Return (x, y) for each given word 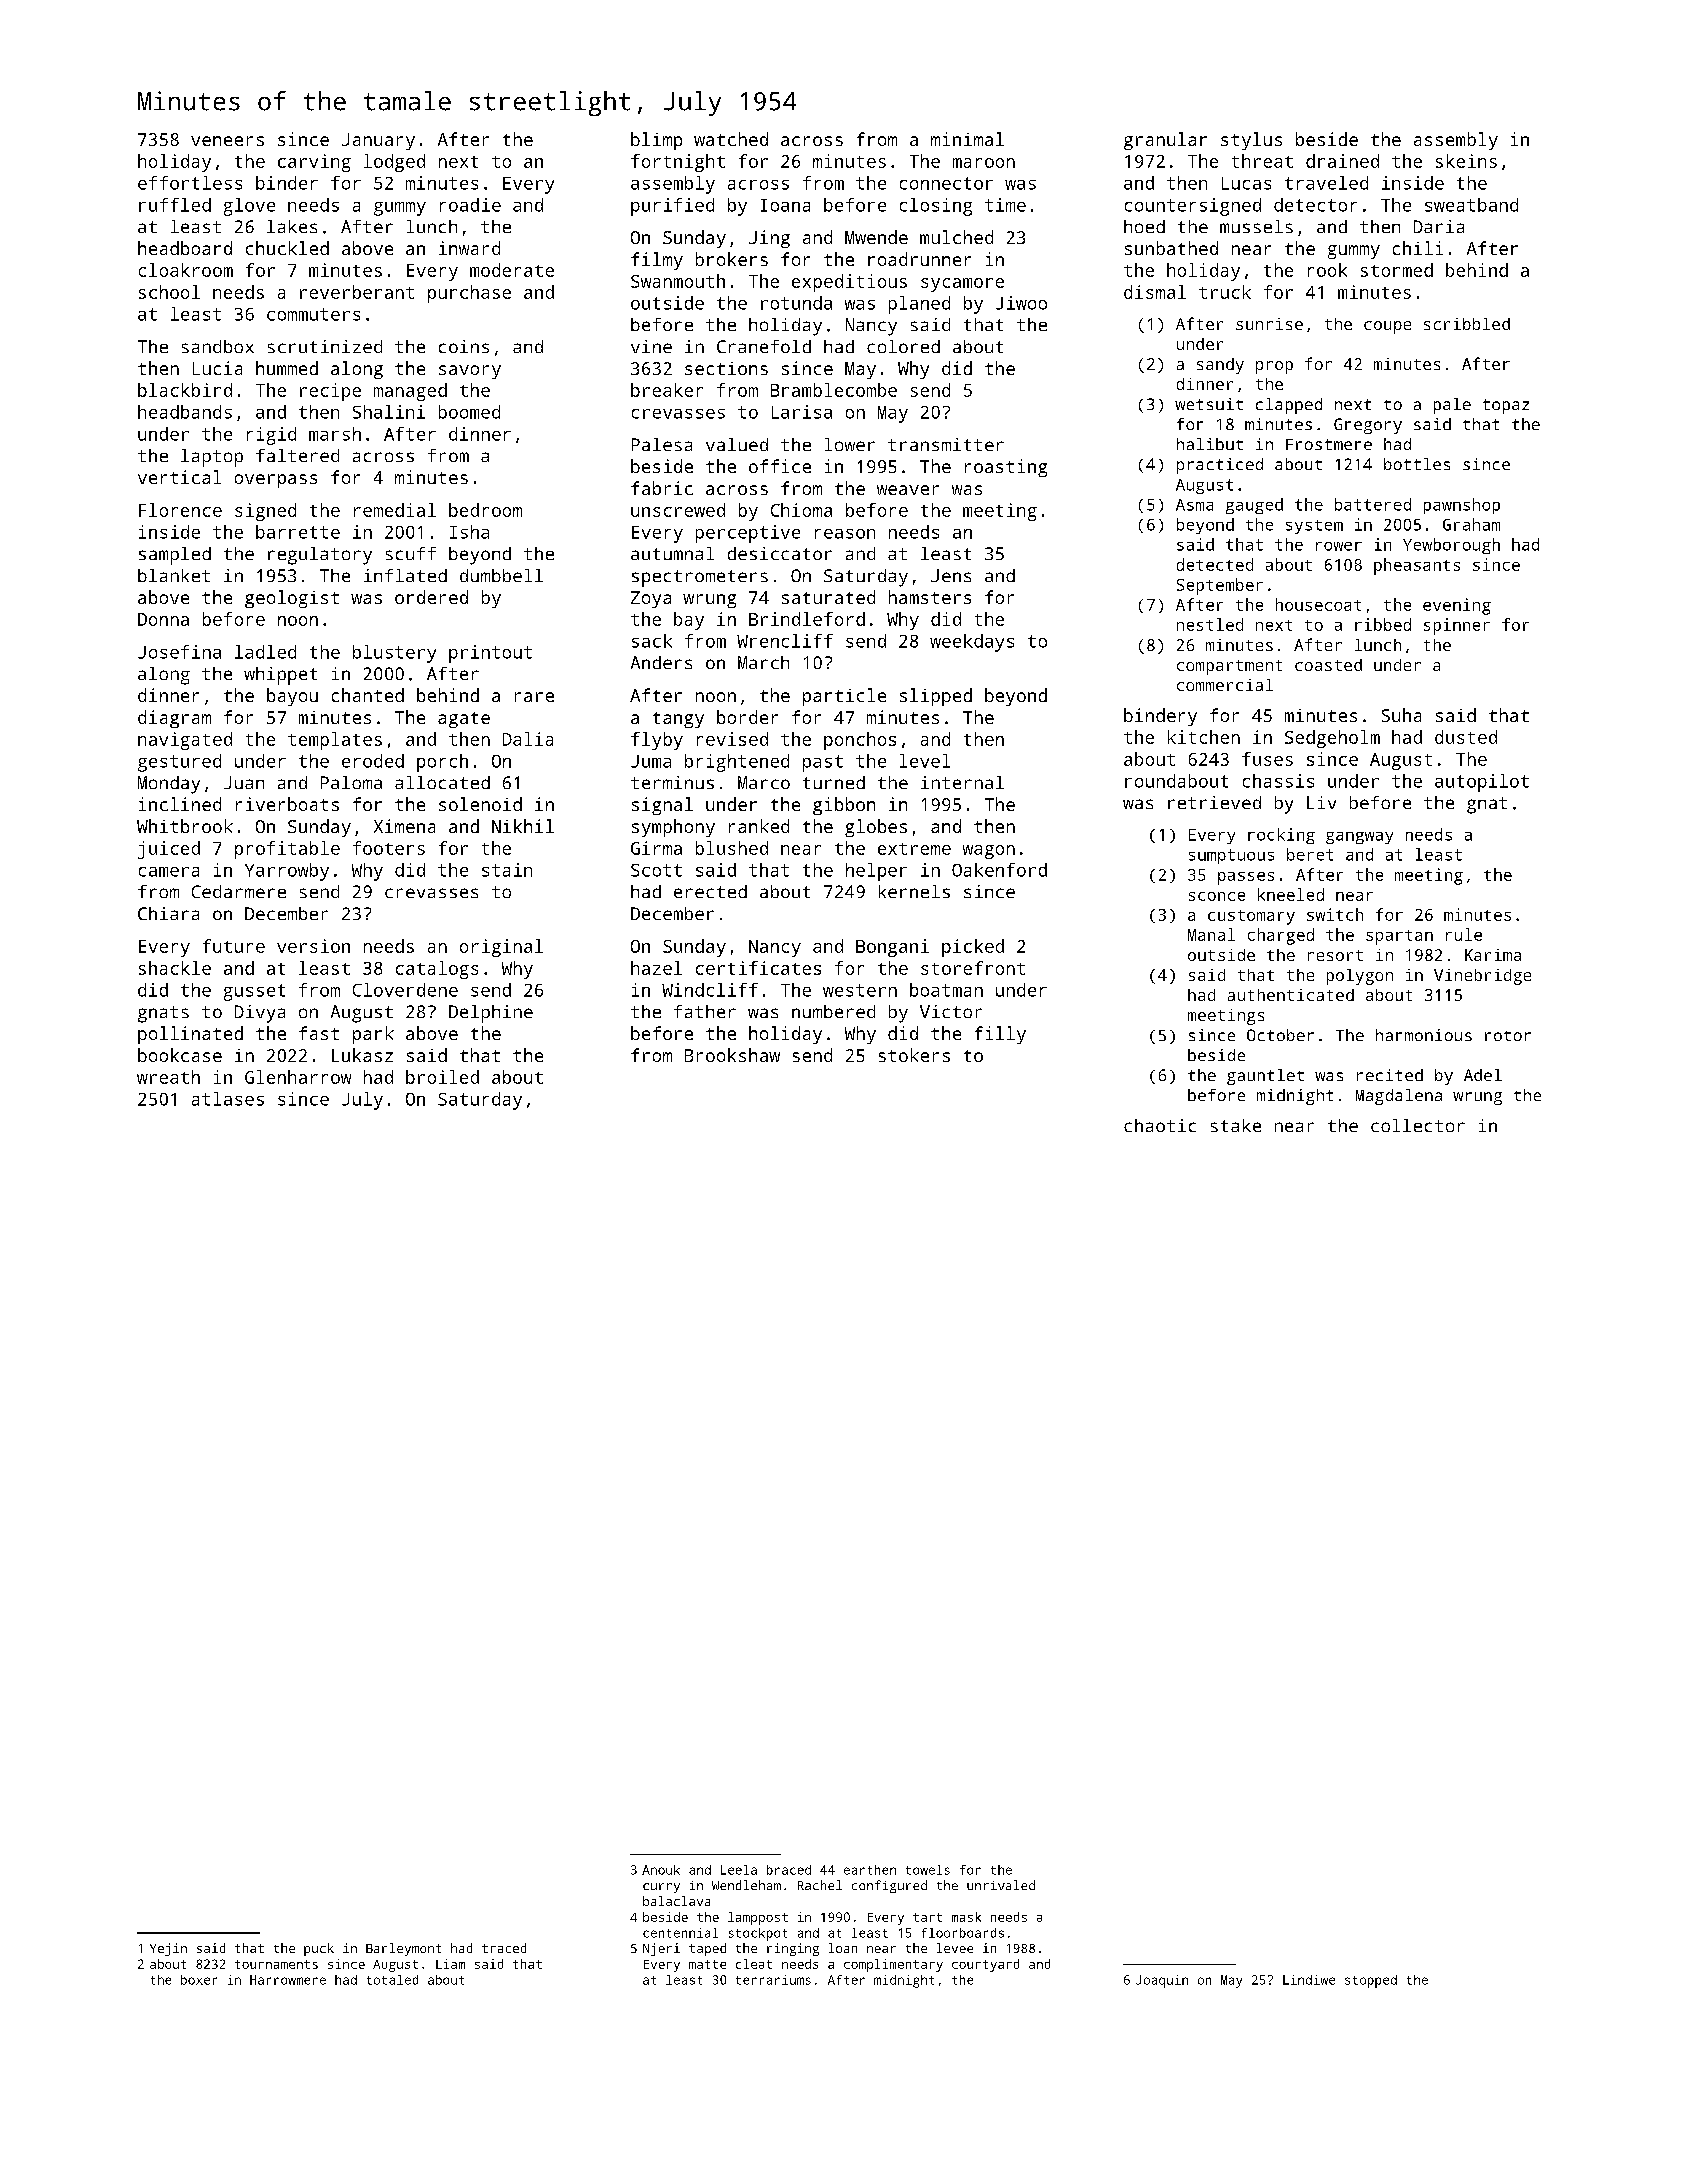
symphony (673, 828)
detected (1215, 564)
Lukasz (362, 1055)
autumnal (672, 553)
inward (469, 248)
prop (1274, 367)
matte (707, 1964)
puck (319, 1949)
